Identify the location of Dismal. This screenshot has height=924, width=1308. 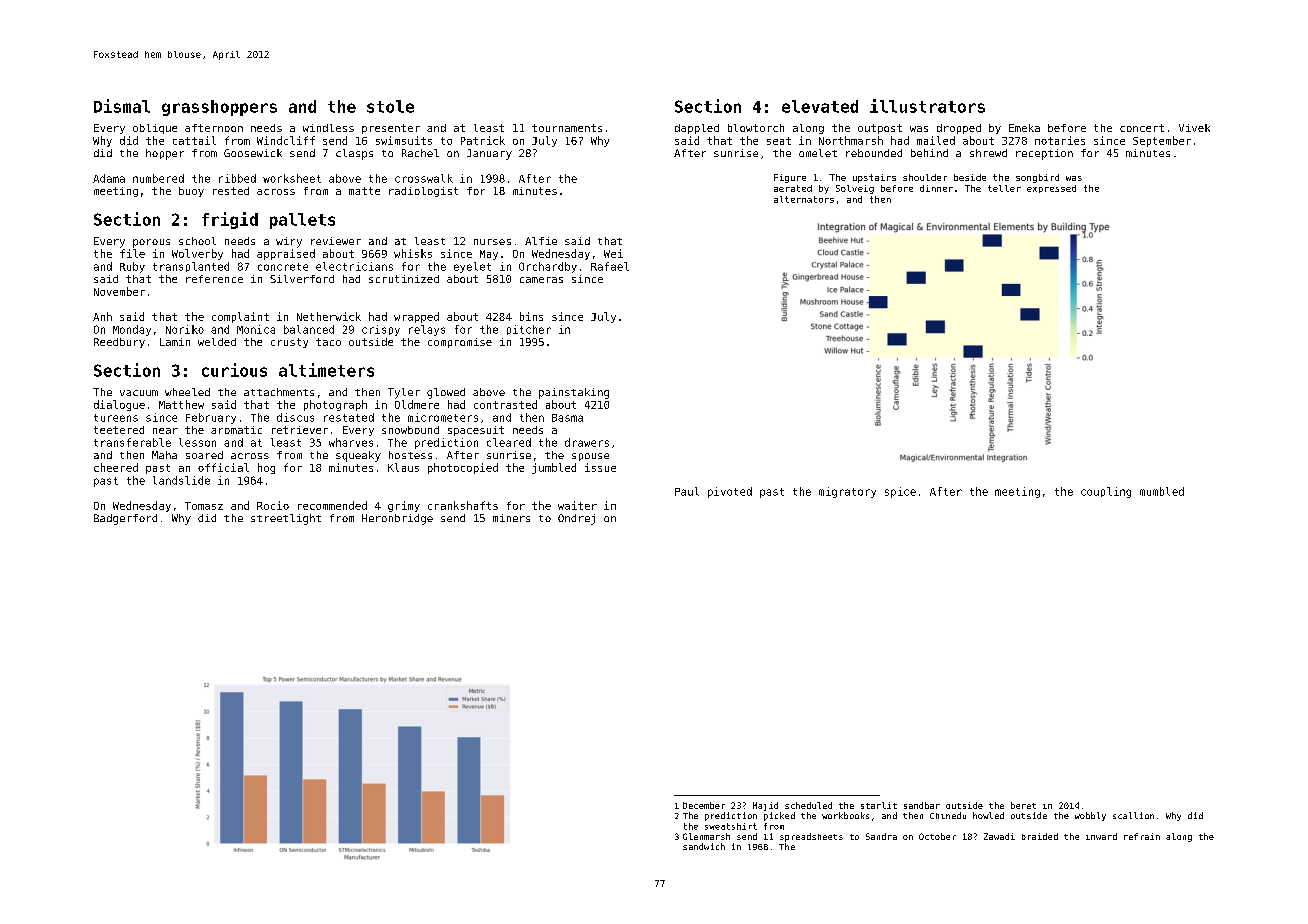
(122, 106).
